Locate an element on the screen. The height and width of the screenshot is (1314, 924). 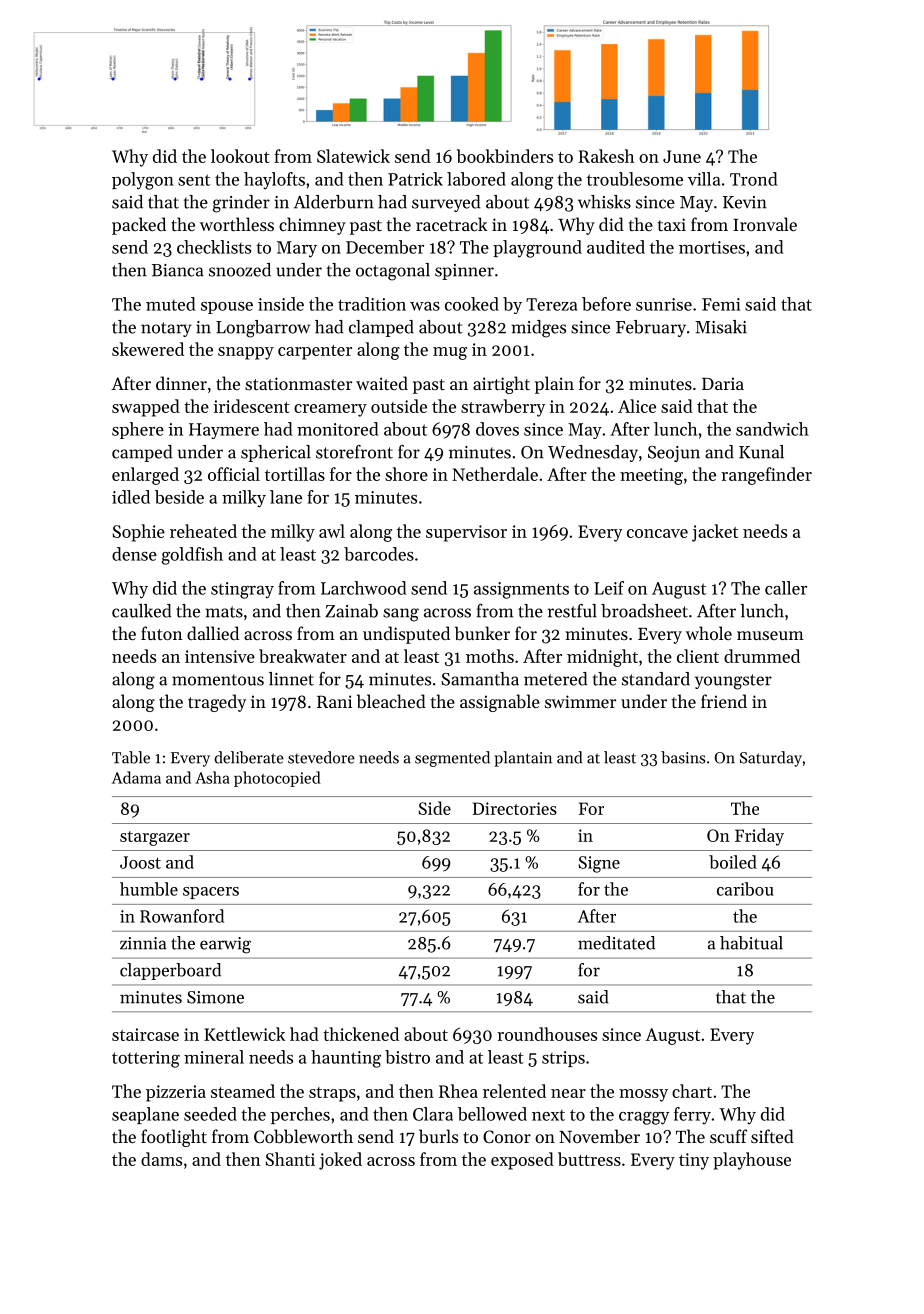
meeting is located at coordinates (651, 476).
